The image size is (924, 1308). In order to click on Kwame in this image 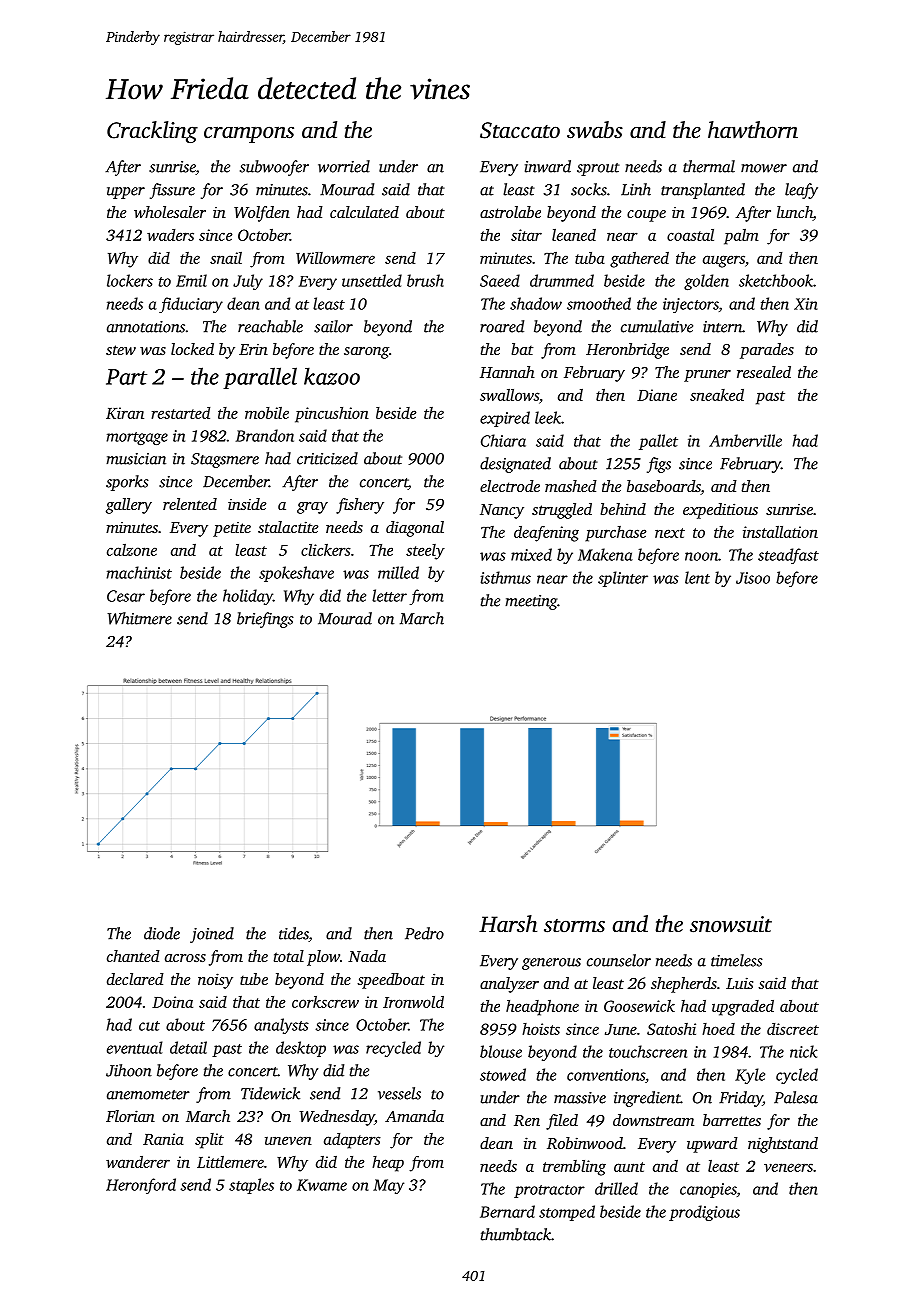, I will do `click(322, 1185)`.
